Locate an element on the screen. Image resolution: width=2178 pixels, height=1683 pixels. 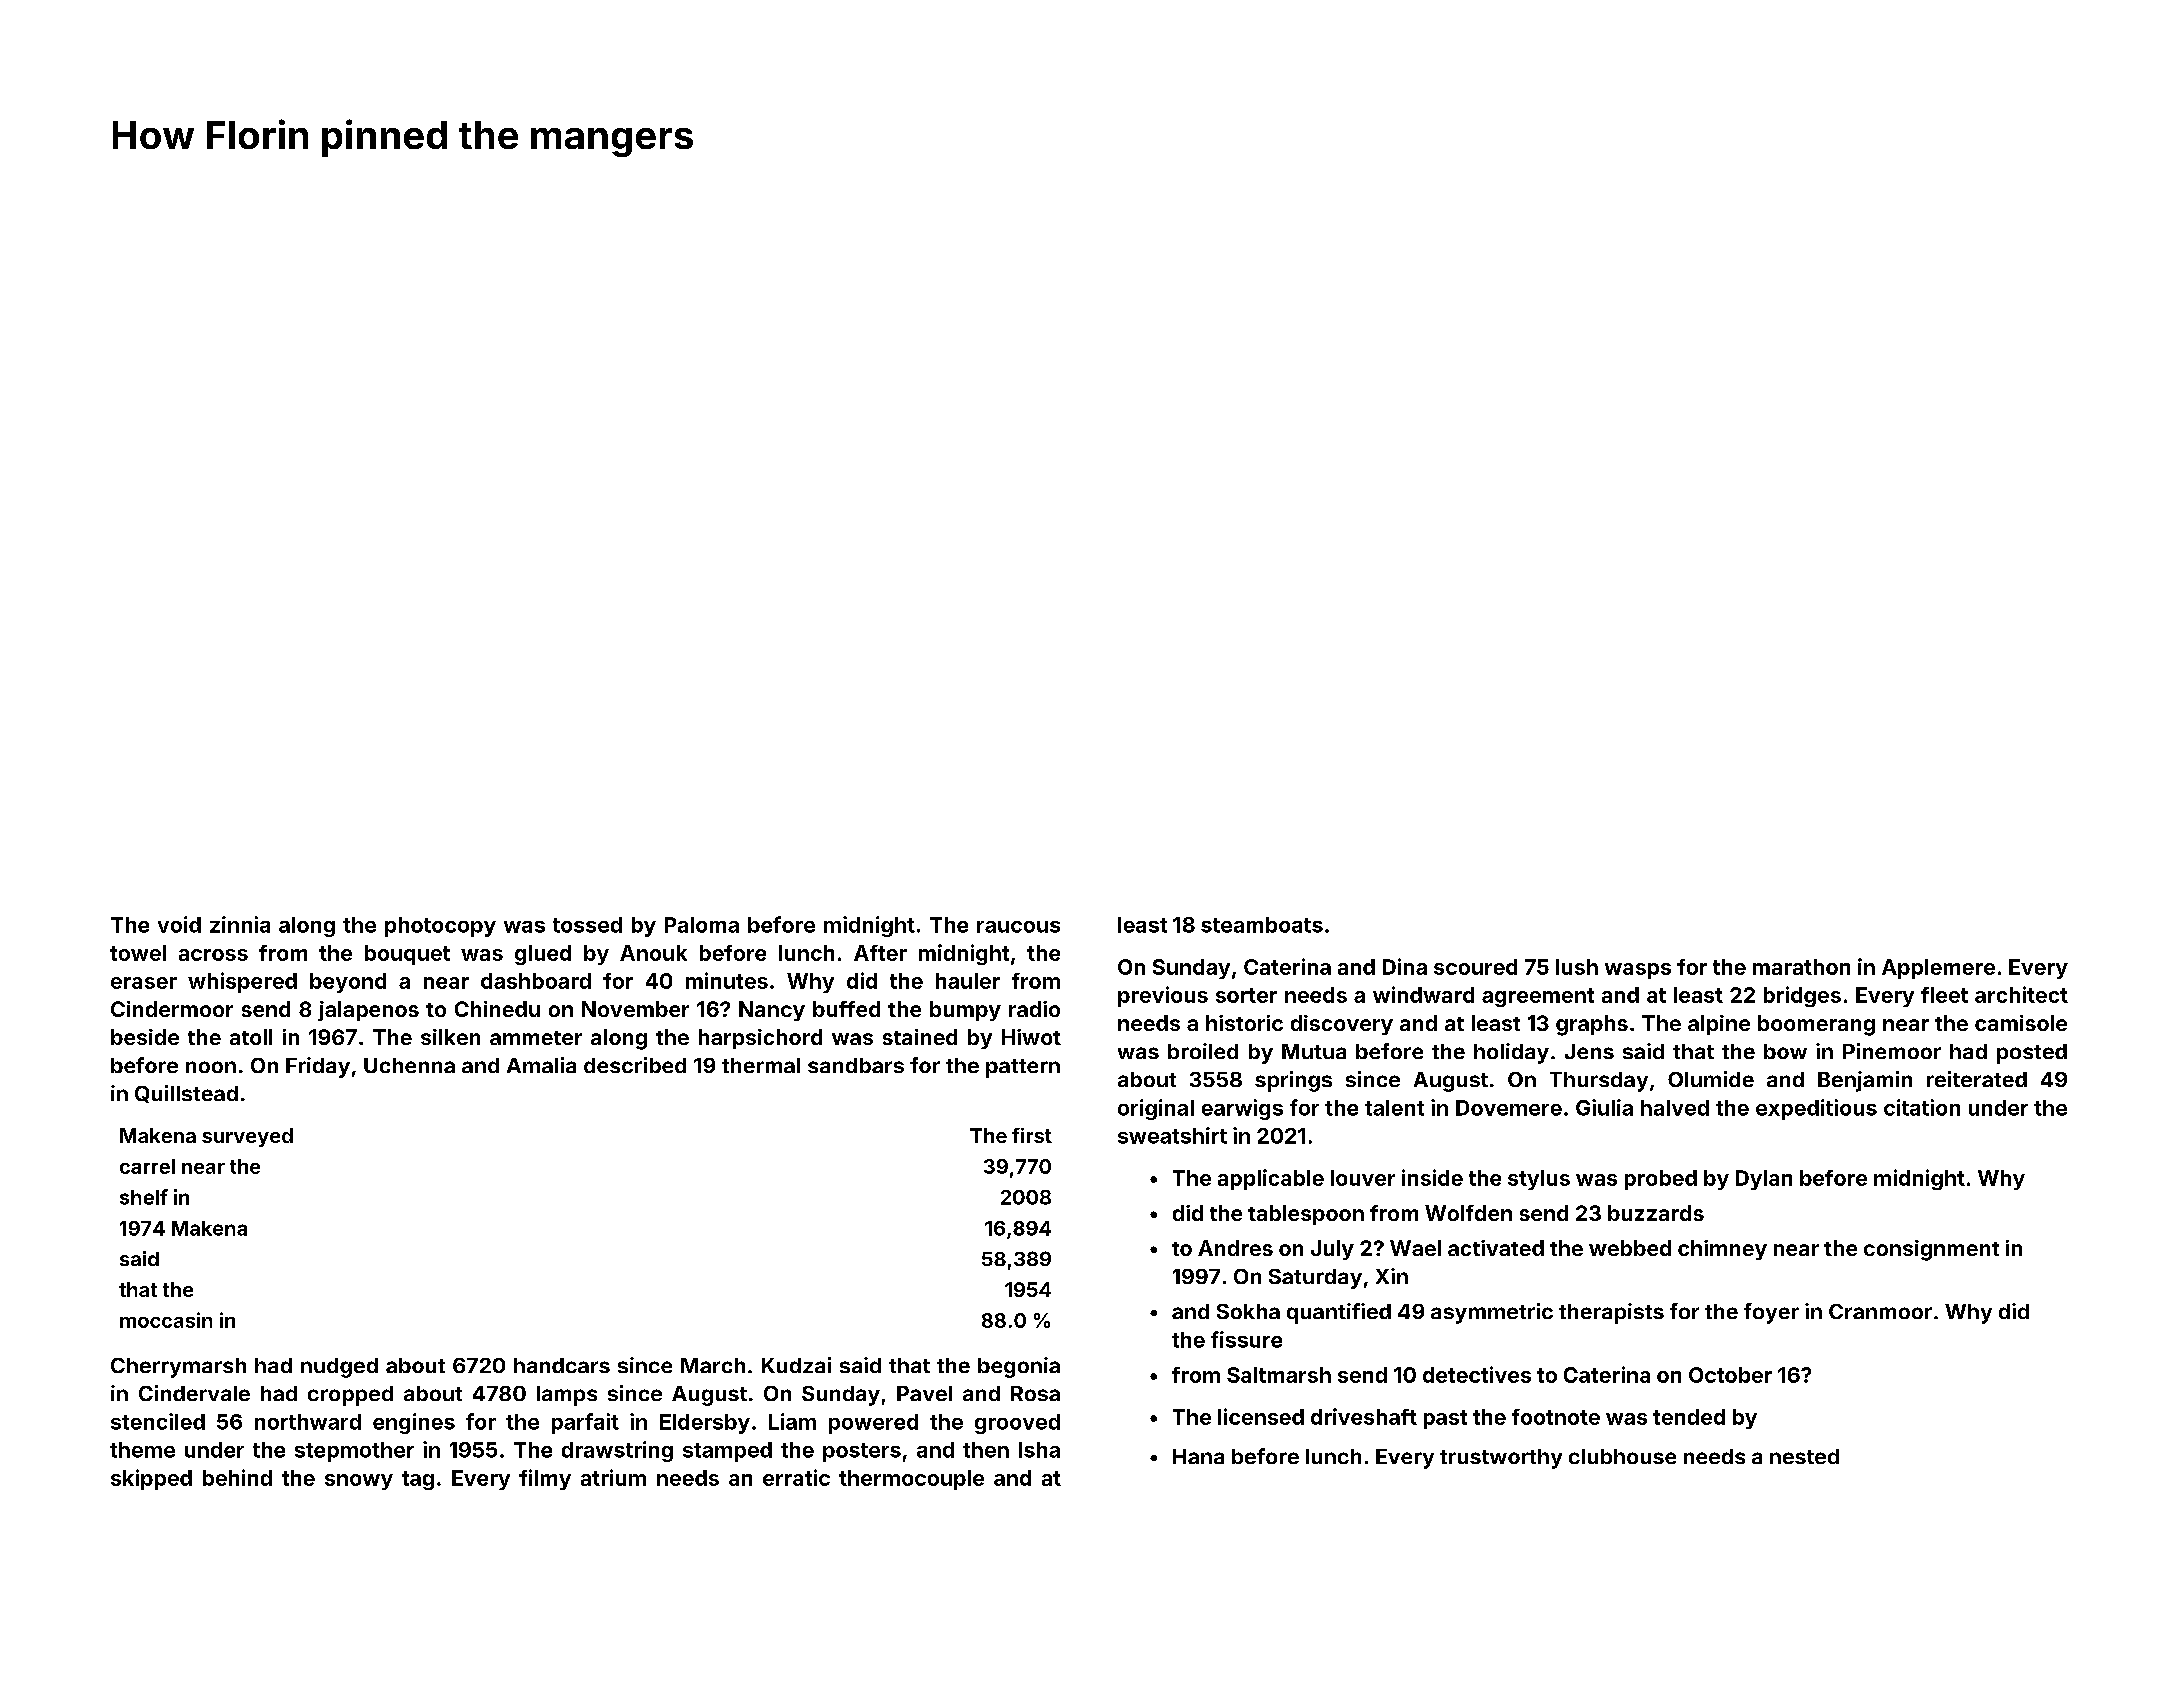
shelf is located at coordinates (144, 1197).
